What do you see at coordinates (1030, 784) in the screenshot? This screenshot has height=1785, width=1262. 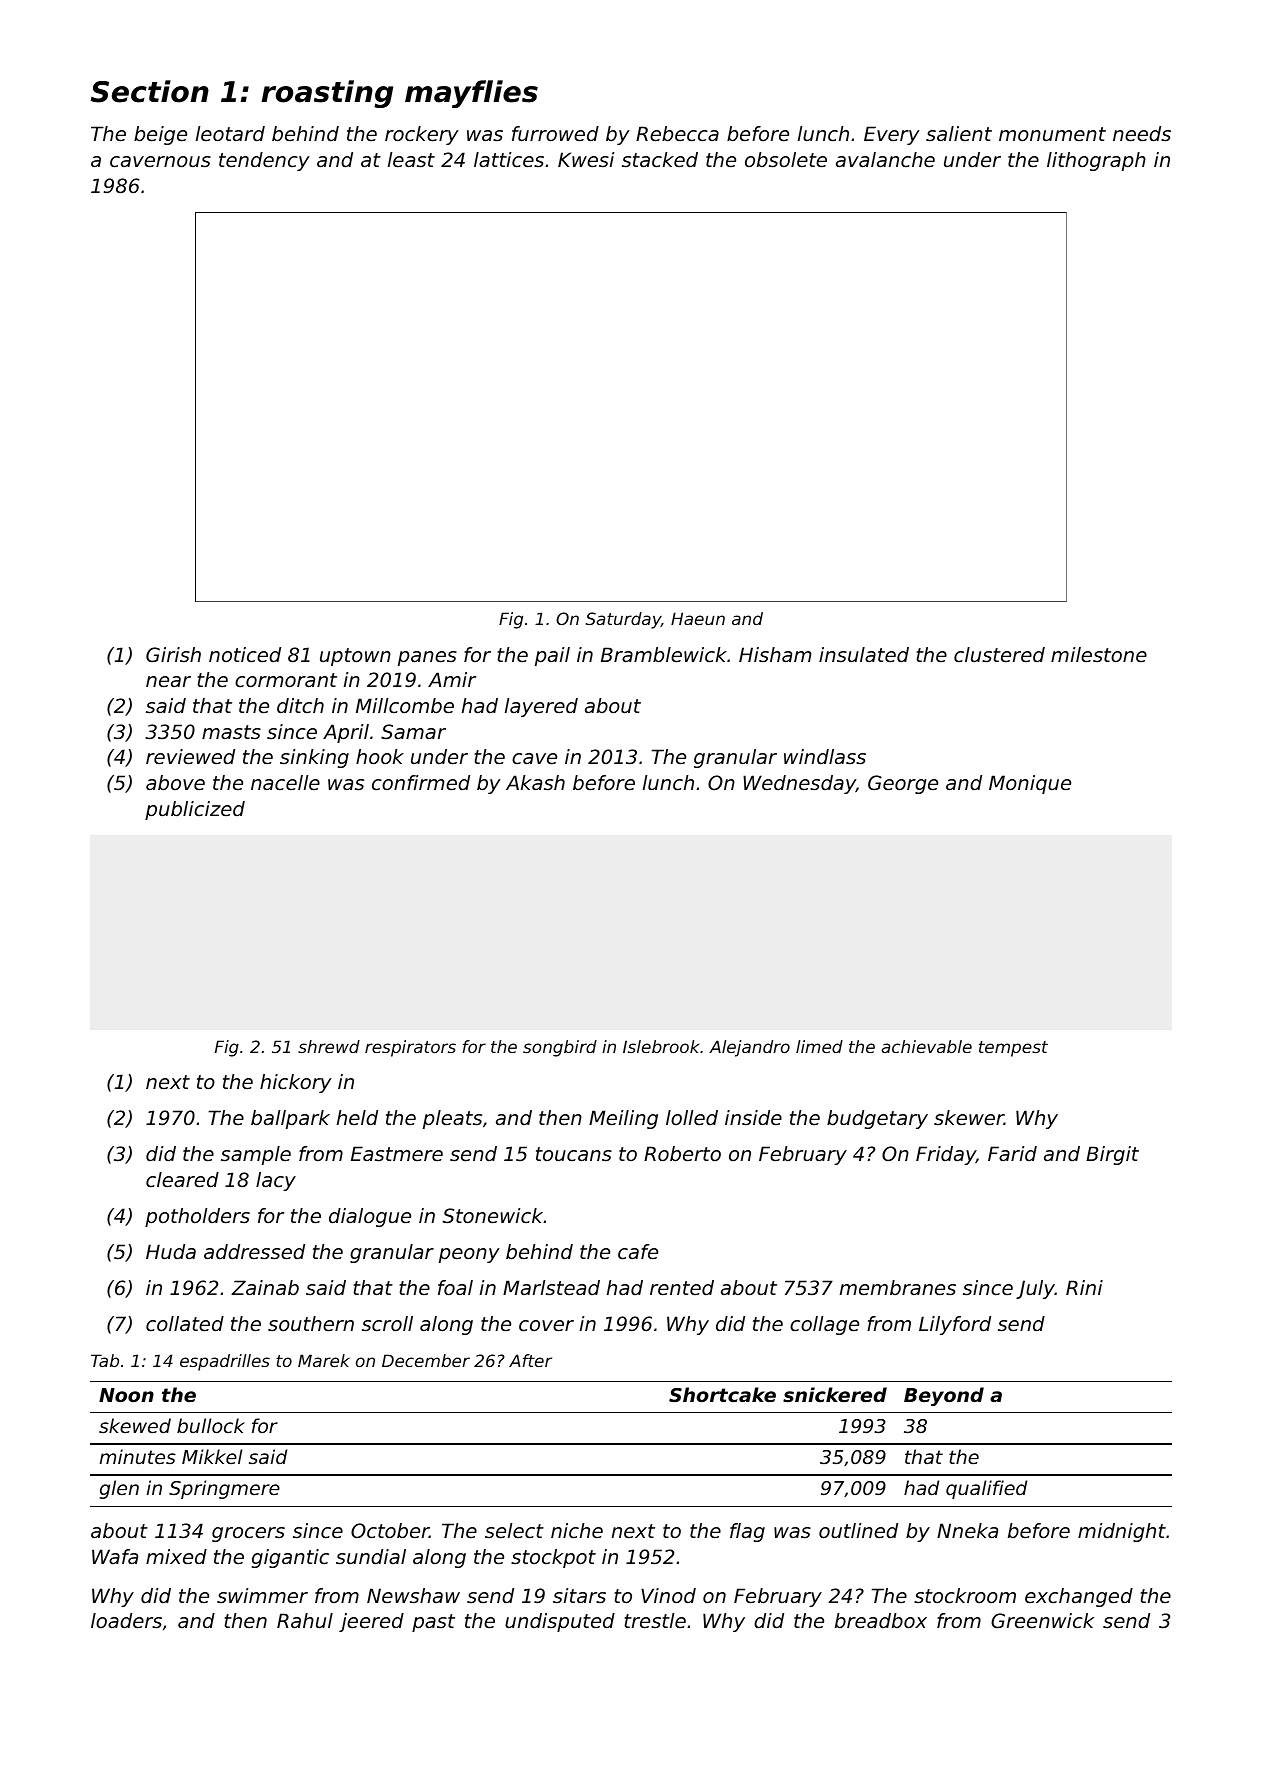 I see `Monique` at bounding box center [1030, 784].
